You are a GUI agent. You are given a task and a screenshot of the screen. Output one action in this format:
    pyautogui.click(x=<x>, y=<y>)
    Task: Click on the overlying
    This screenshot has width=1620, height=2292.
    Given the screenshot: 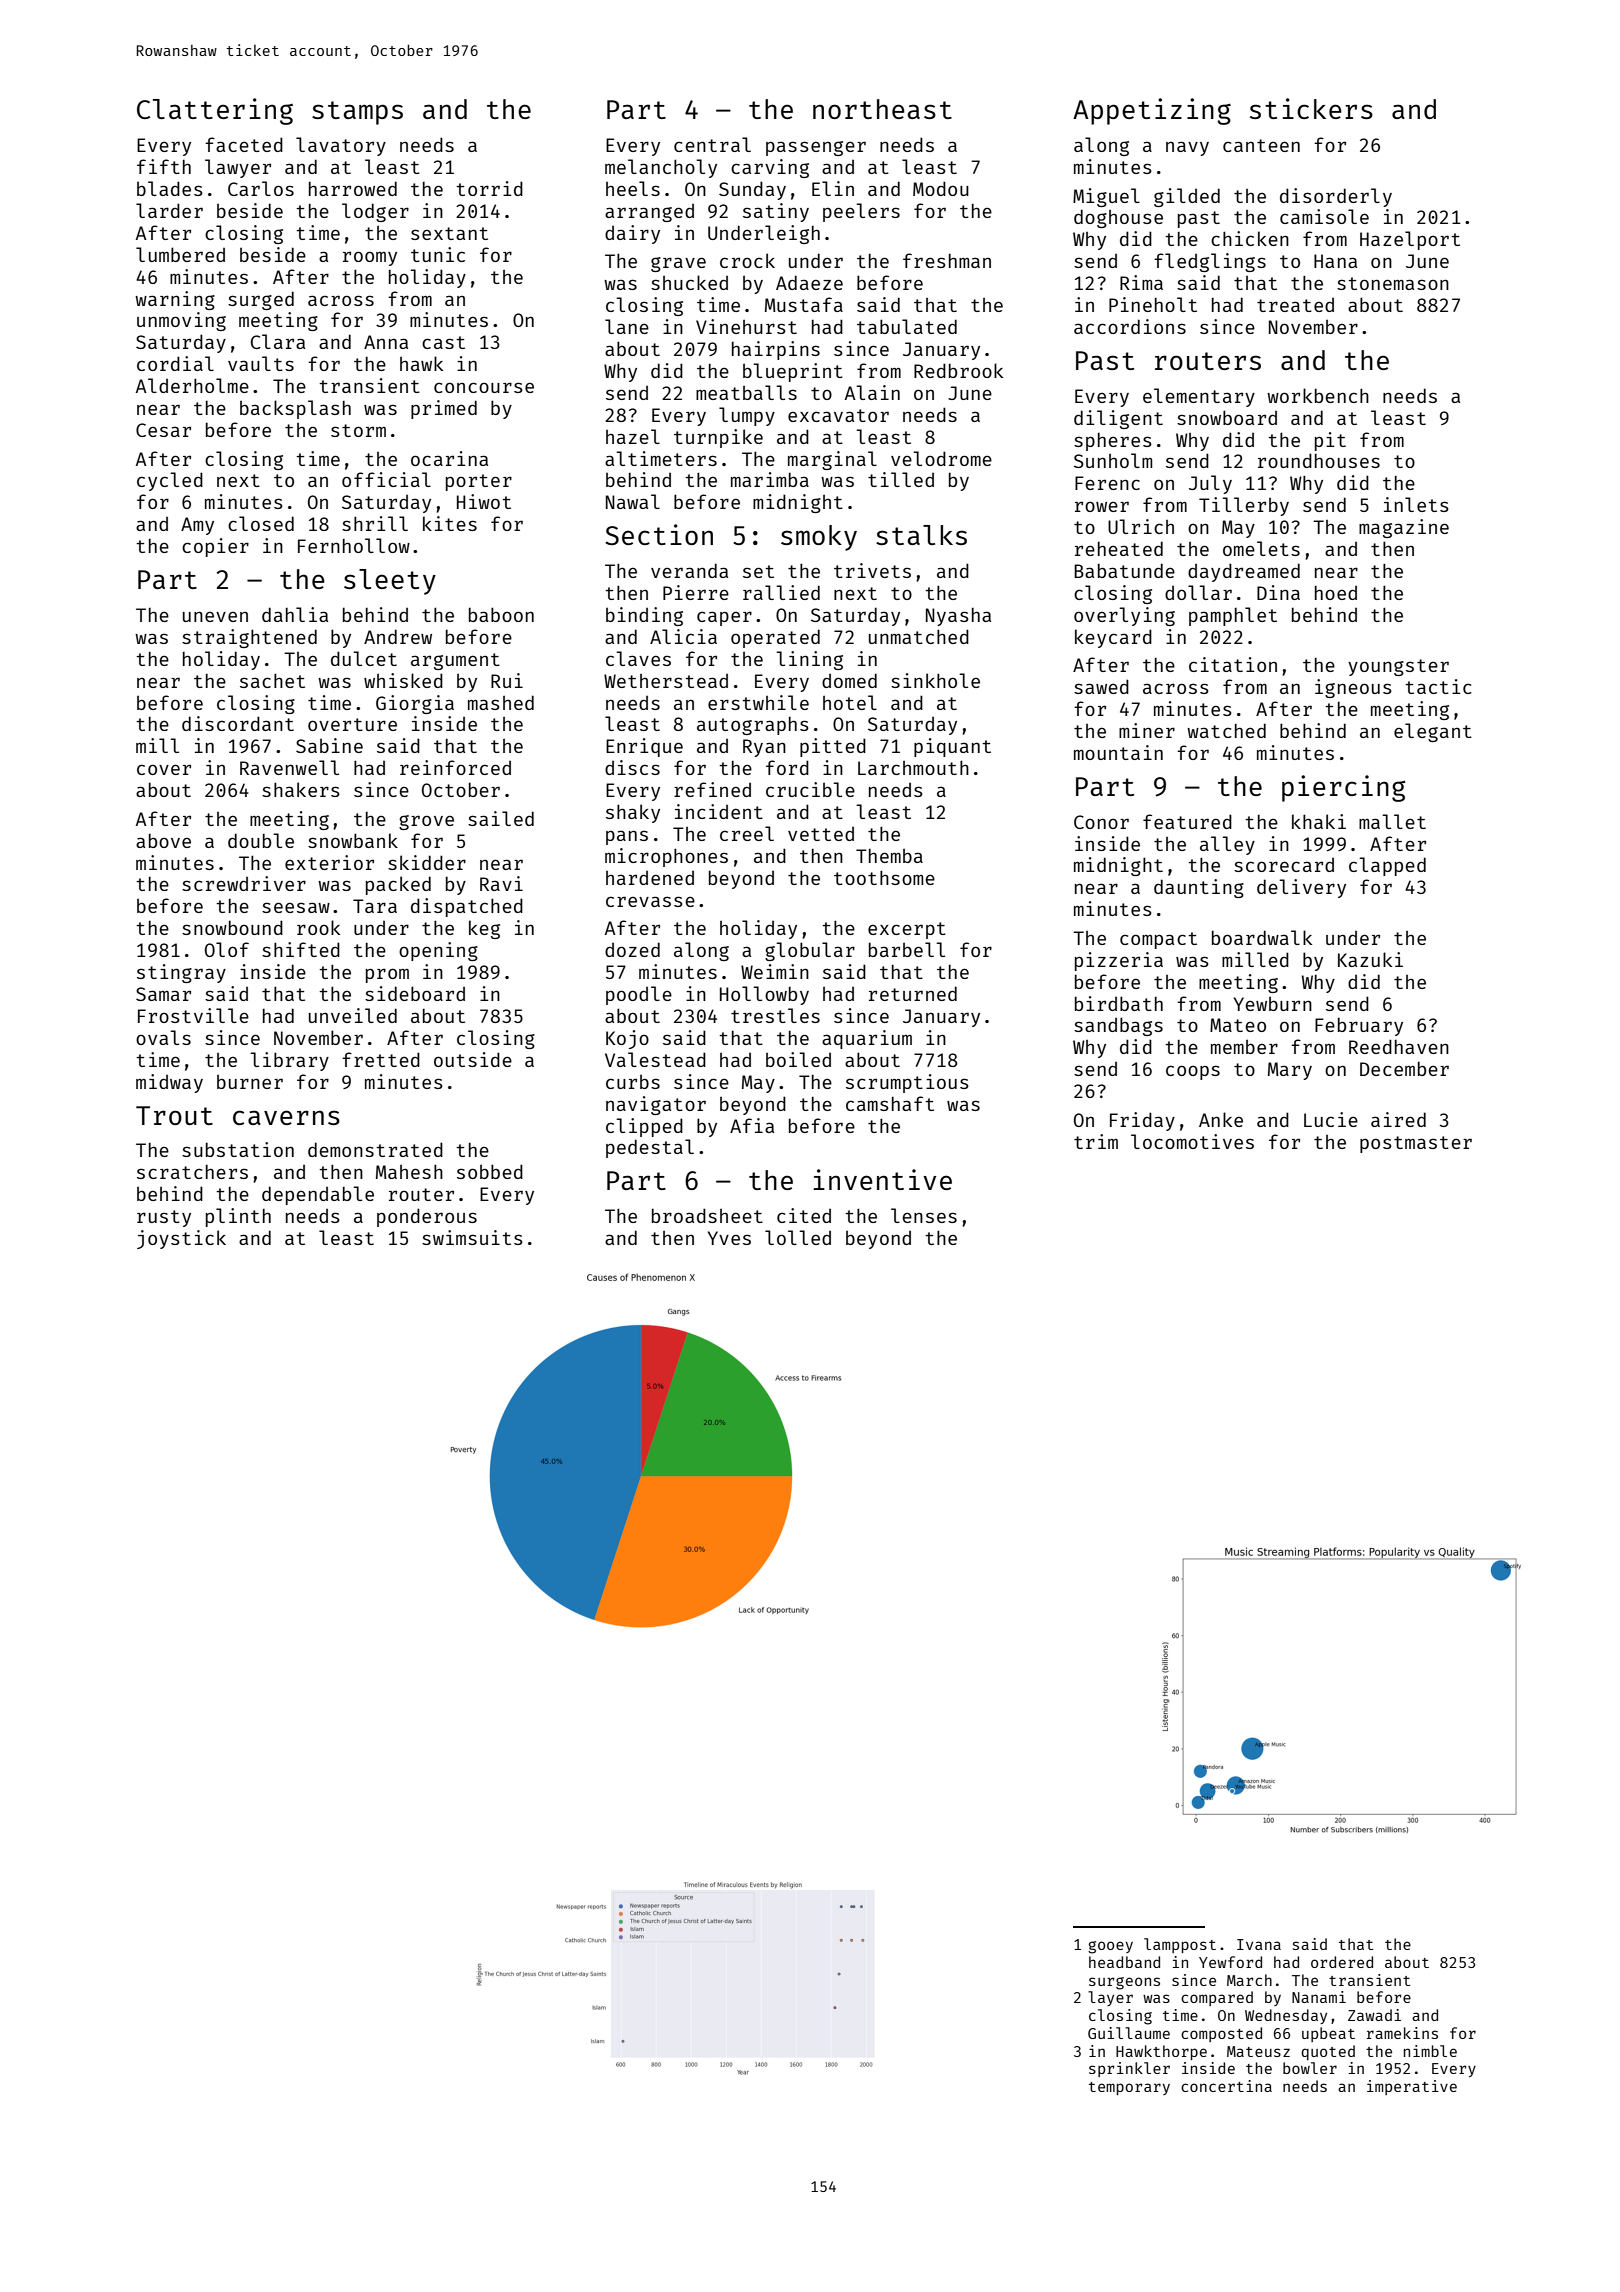 What is the action you would take?
    pyautogui.click(x=1124, y=616)
